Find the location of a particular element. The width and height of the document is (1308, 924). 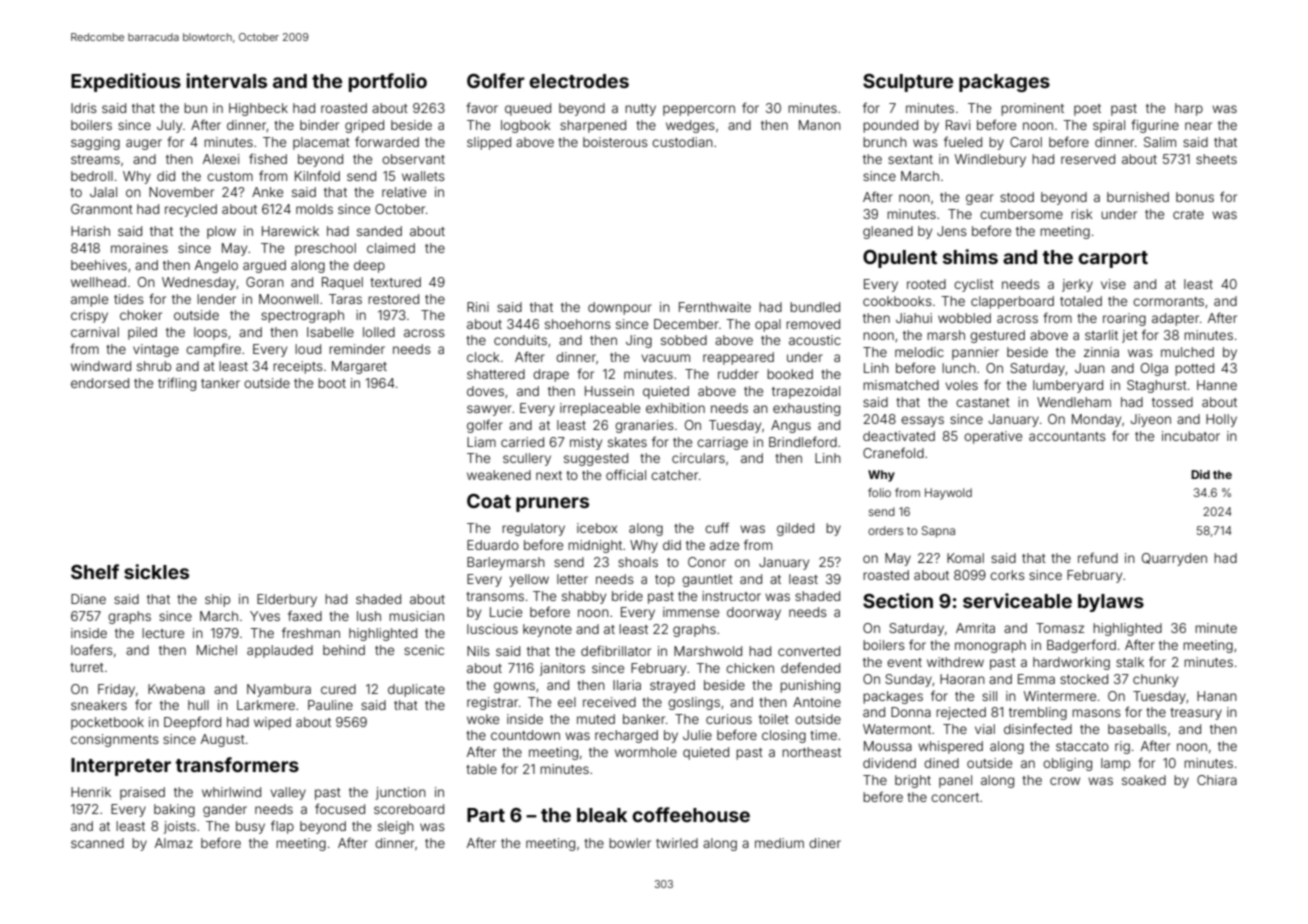

Sculpture is located at coordinates (908, 83).
